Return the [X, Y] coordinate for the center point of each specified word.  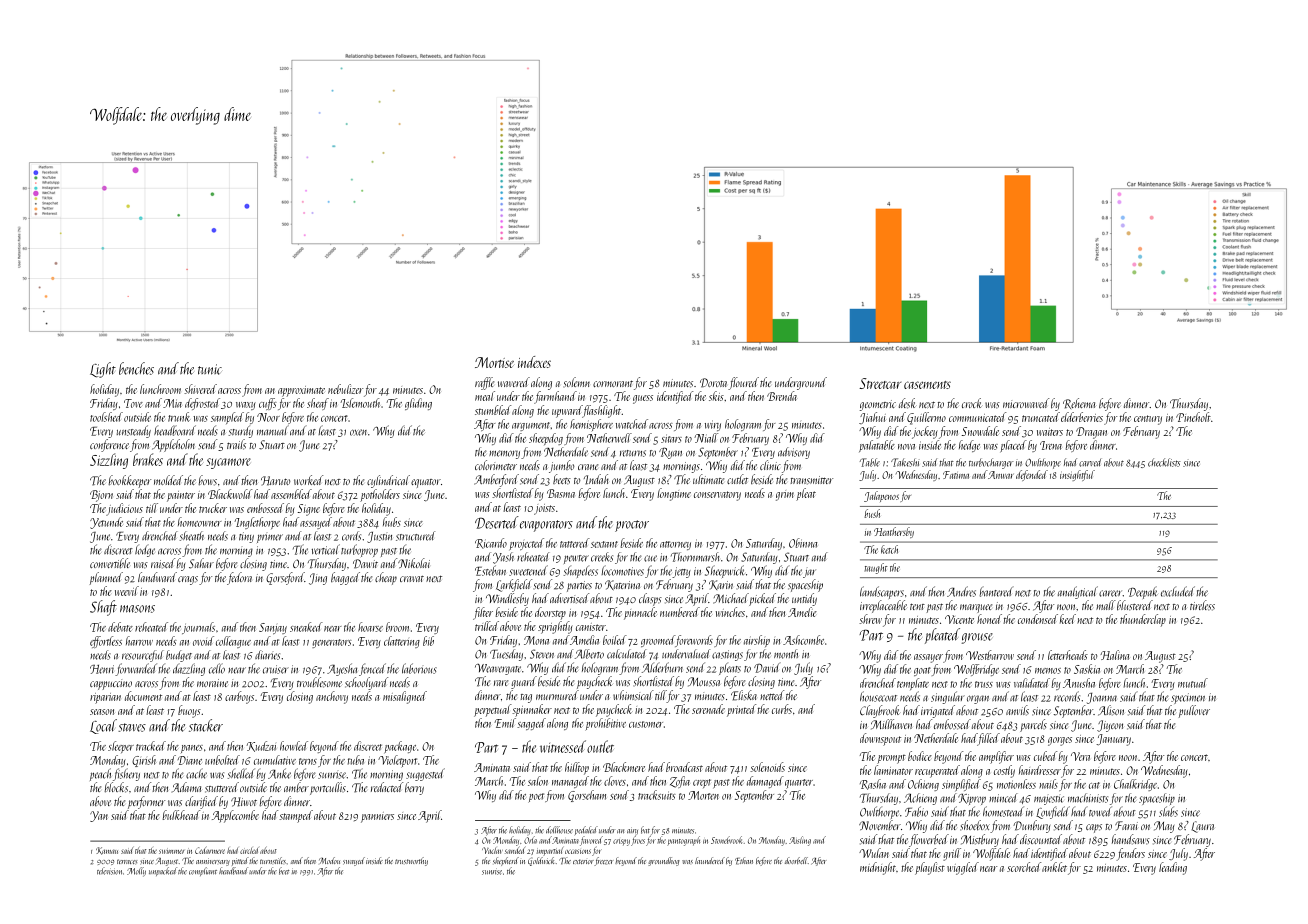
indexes [534, 362]
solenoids [767, 767]
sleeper [121, 747]
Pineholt [1193, 417]
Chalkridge [1135, 785]
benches [136, 368]
